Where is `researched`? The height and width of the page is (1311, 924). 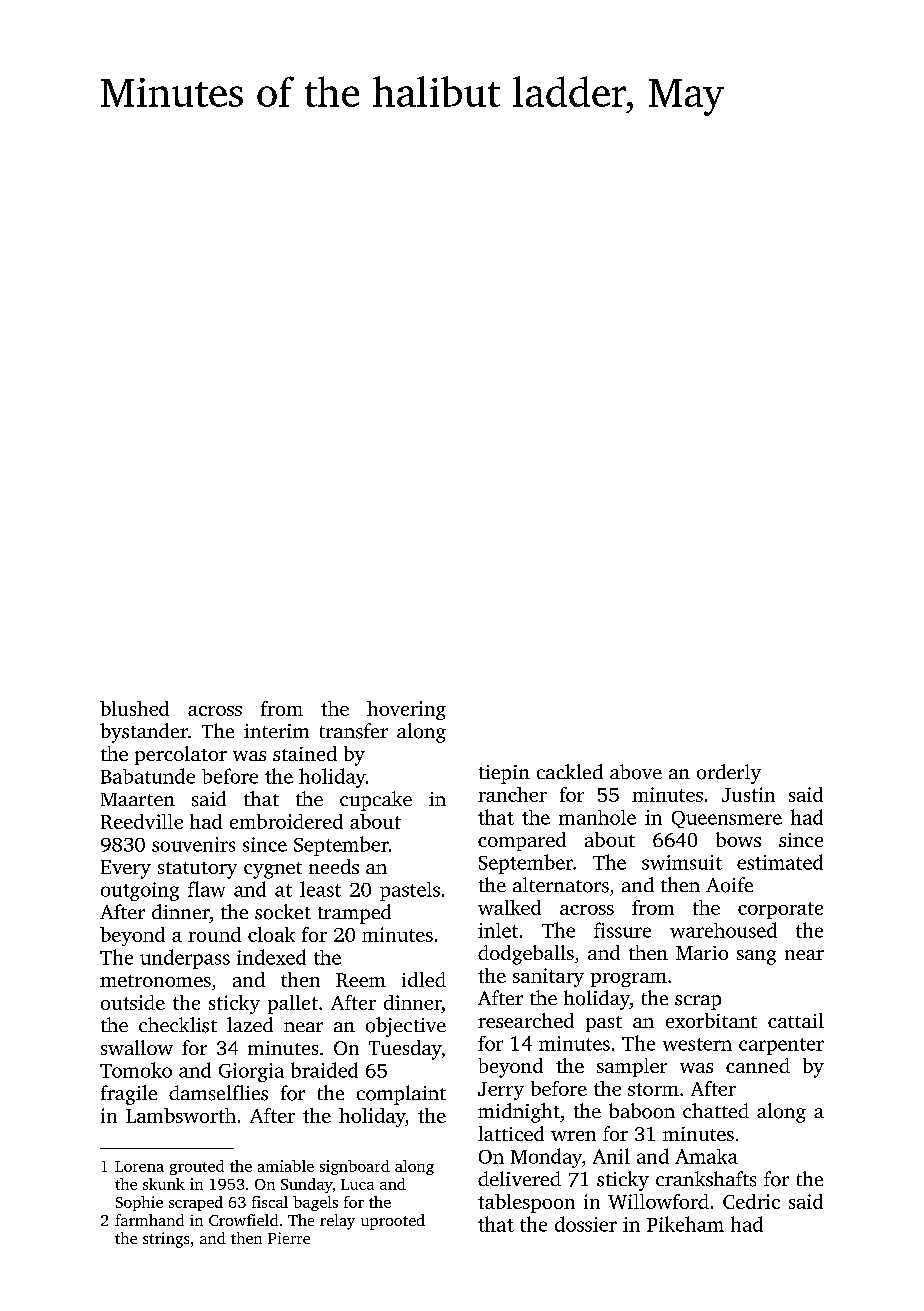
researched is located at coordinates (526, 1020).
